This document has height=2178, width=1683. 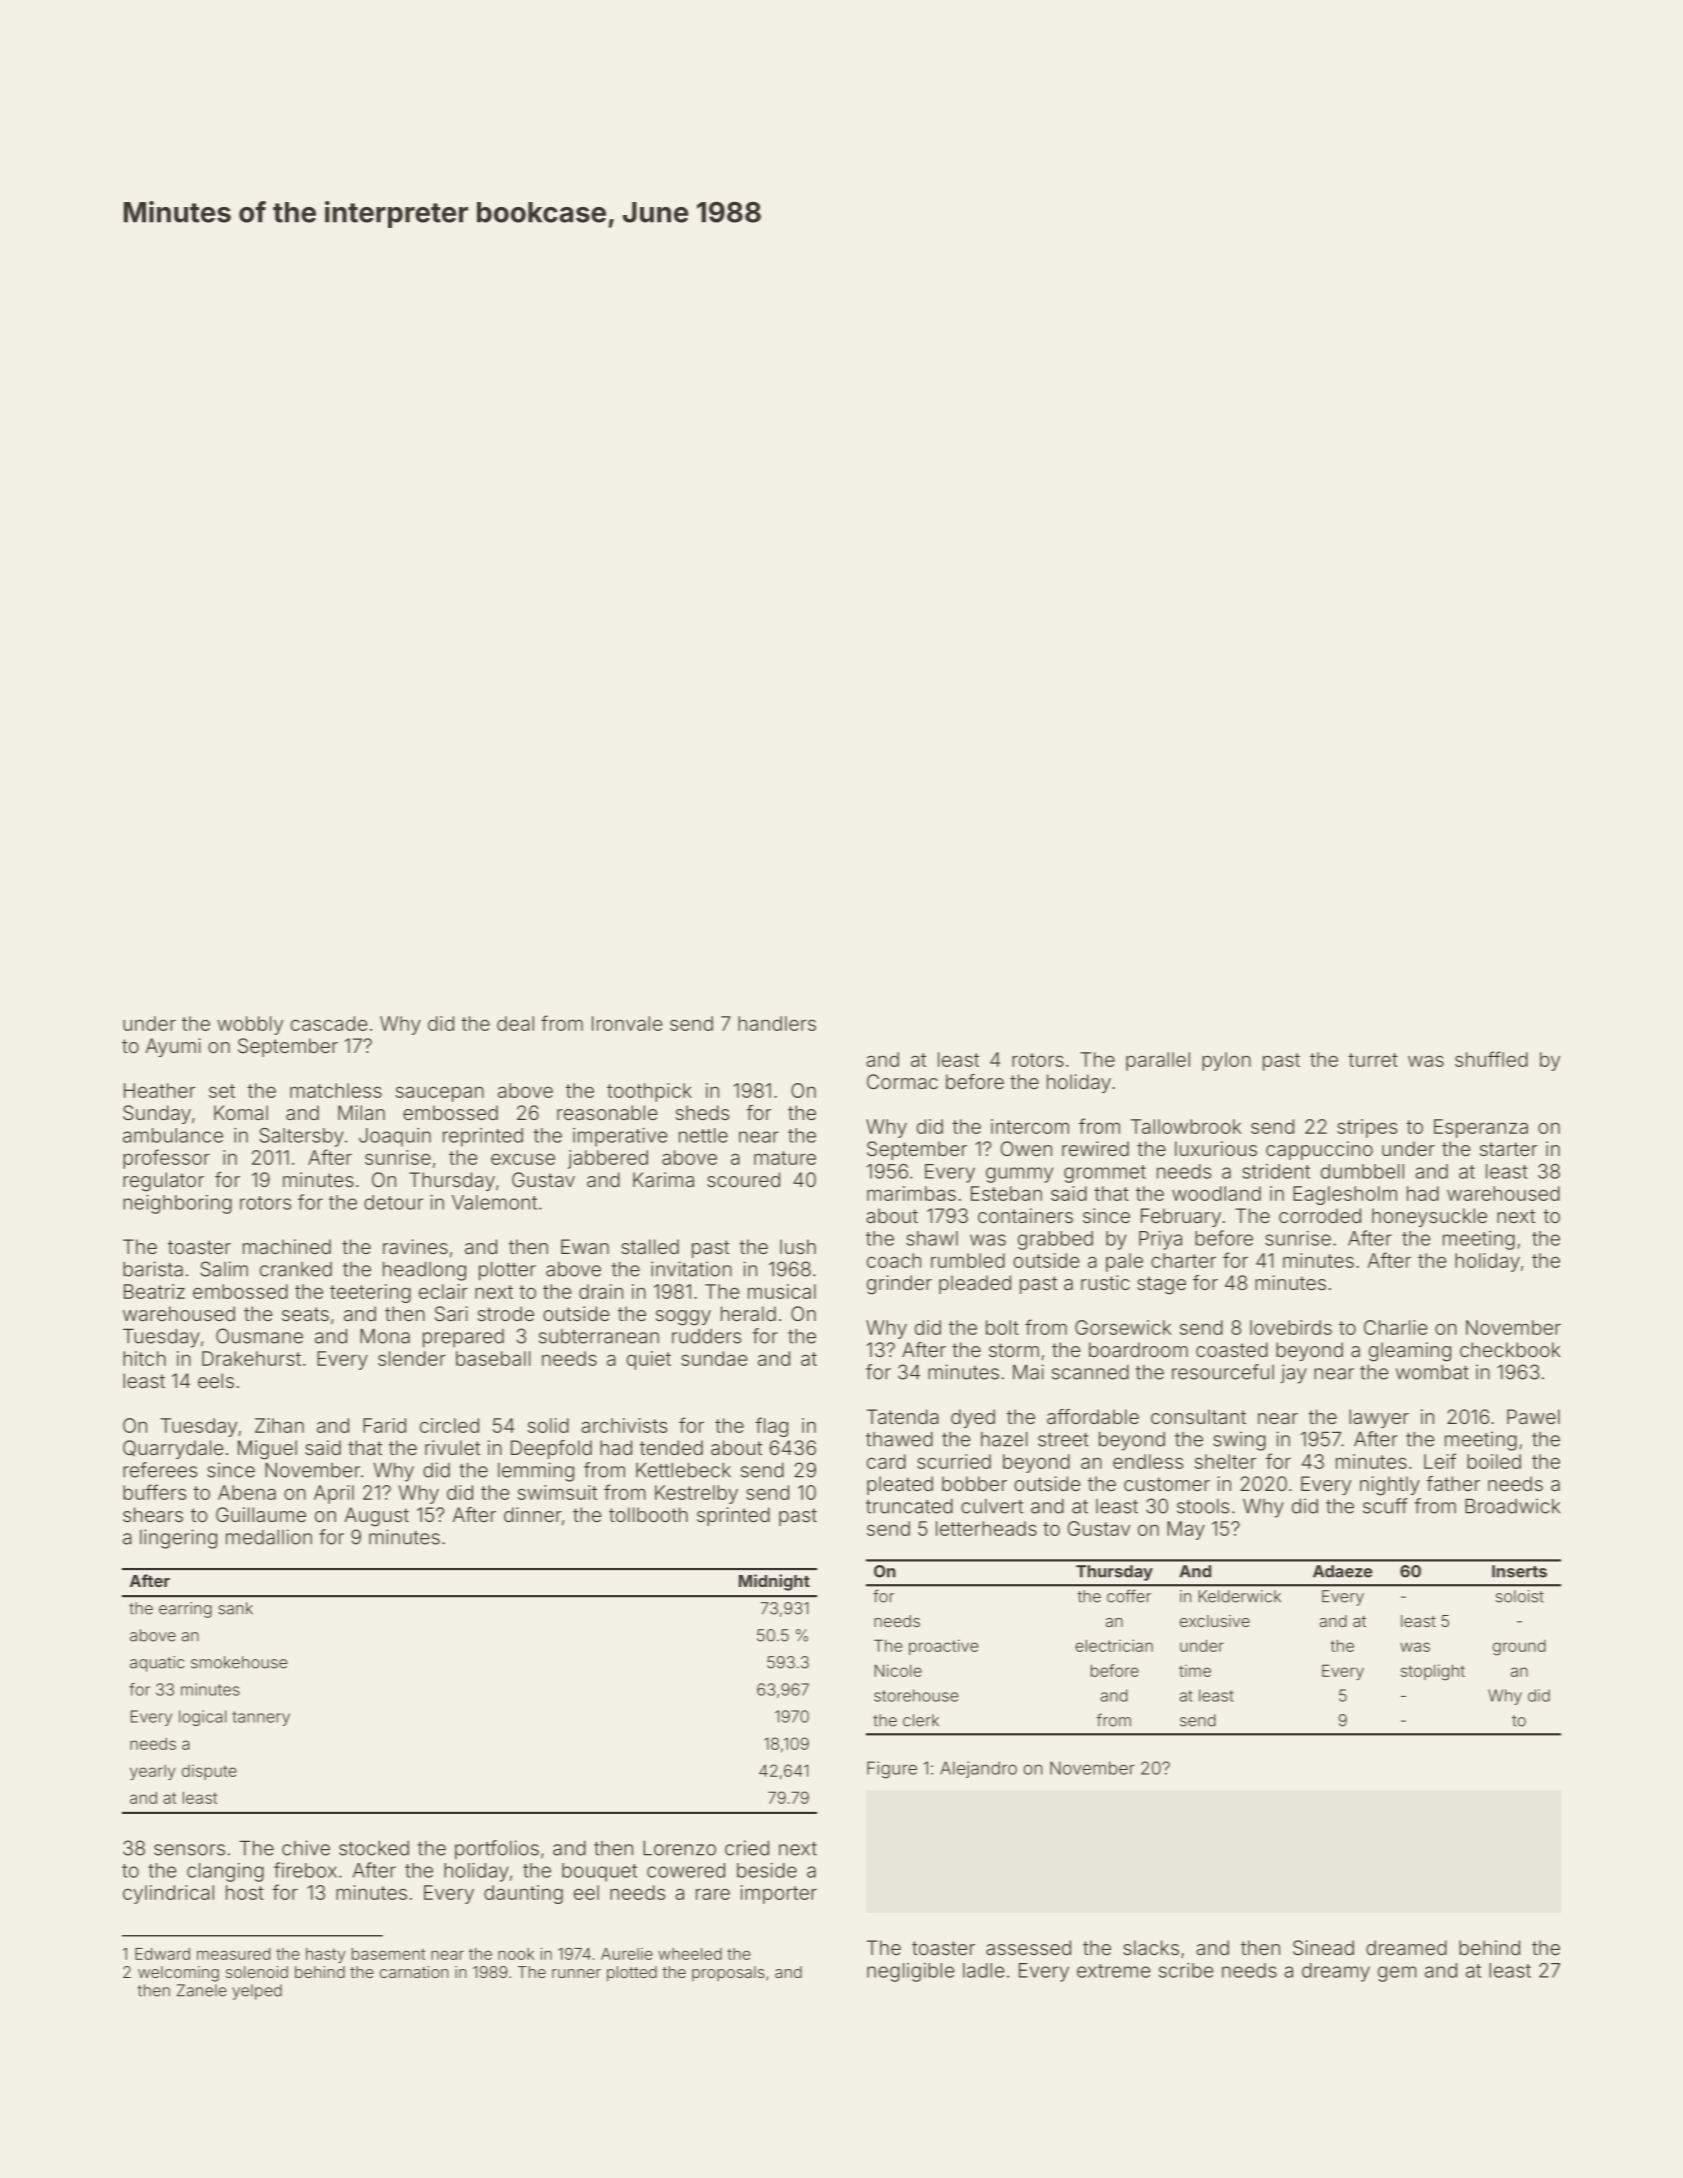 I want to click on August, so click(x=376, y=1517).
